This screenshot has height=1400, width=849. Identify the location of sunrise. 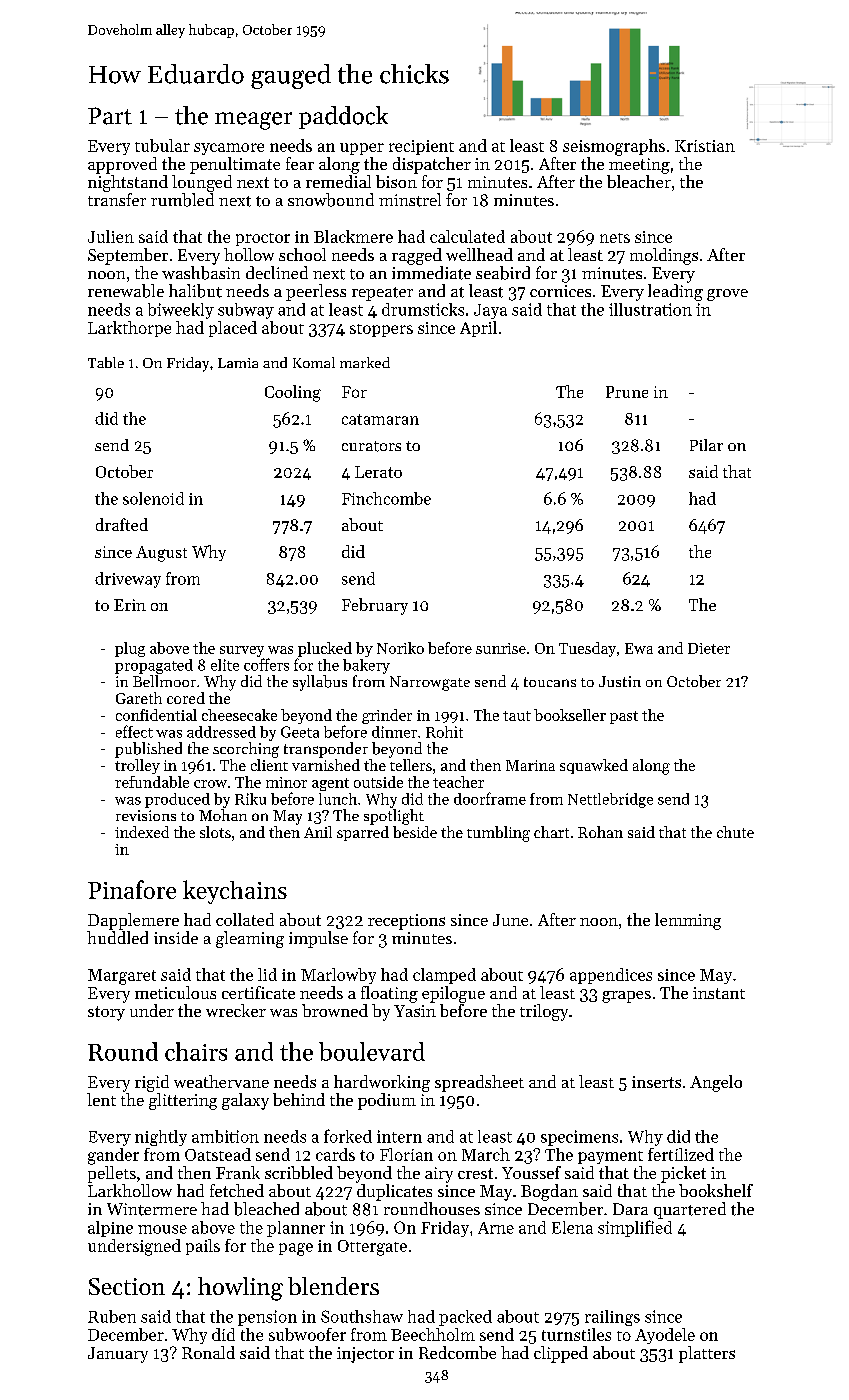
(501, 648).
